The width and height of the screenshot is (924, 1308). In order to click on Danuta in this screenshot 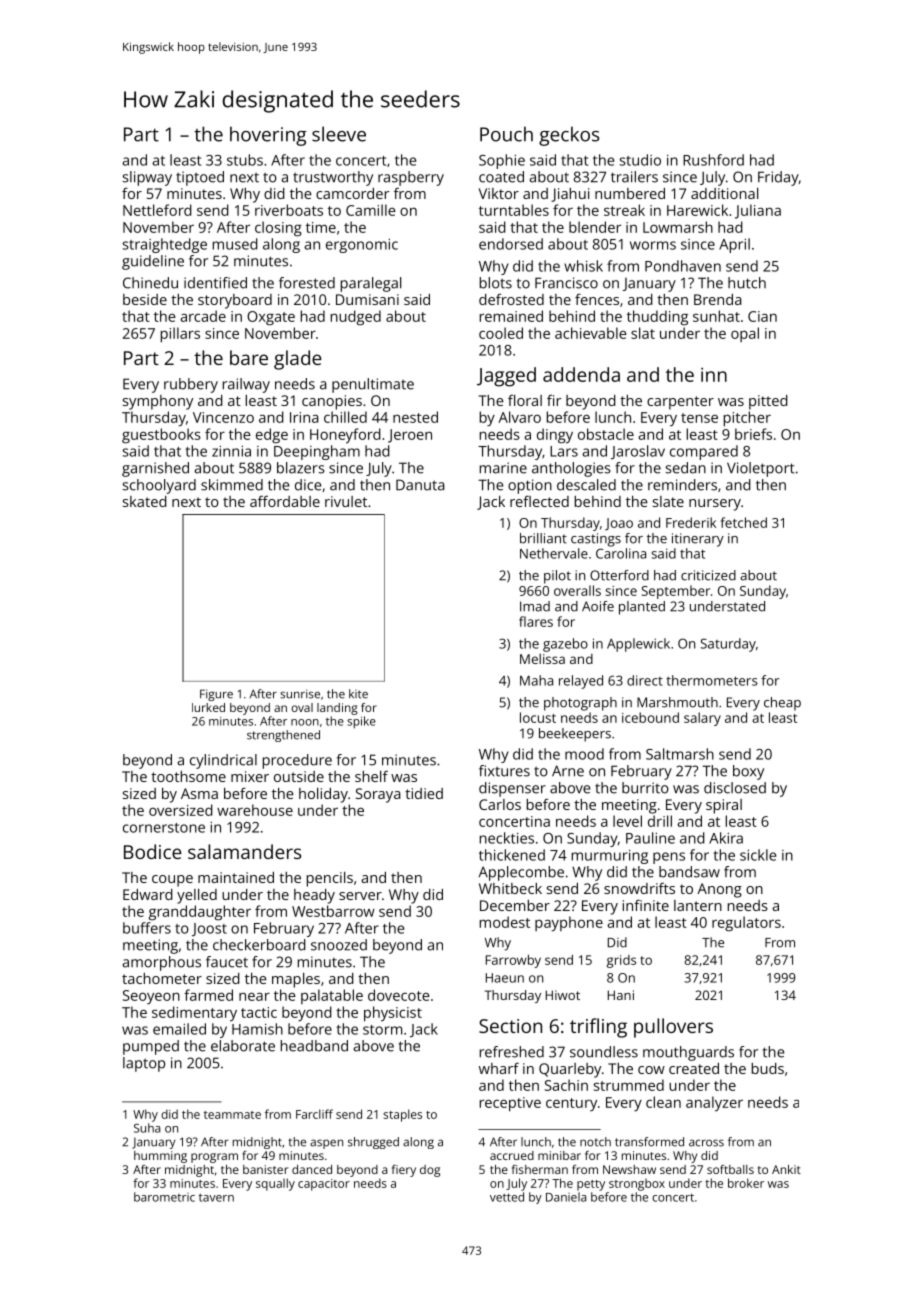, I will do `click(420, 485)`.
